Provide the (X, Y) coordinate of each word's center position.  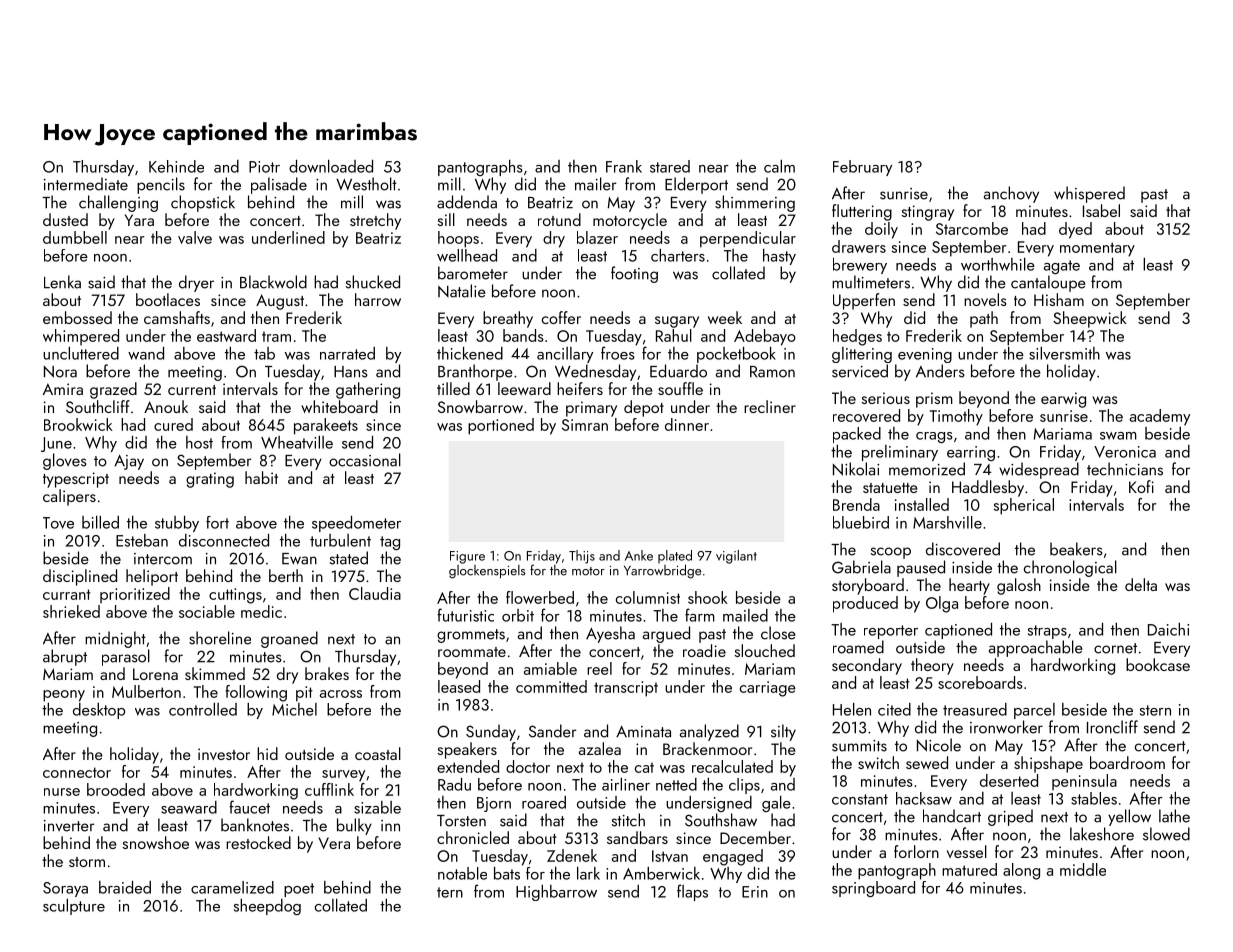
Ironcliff (1112, 727)
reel (599, 668)
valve (195, 237)
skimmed (215, 673)
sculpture (74, 907)
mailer (596, 184)
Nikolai (856, 469)
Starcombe (972, 228)
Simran (585, 425)
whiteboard (339, 406)
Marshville (947, 522)
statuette (890, 488)
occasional (365, 460)
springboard (873, 889)
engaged (733, 857)
